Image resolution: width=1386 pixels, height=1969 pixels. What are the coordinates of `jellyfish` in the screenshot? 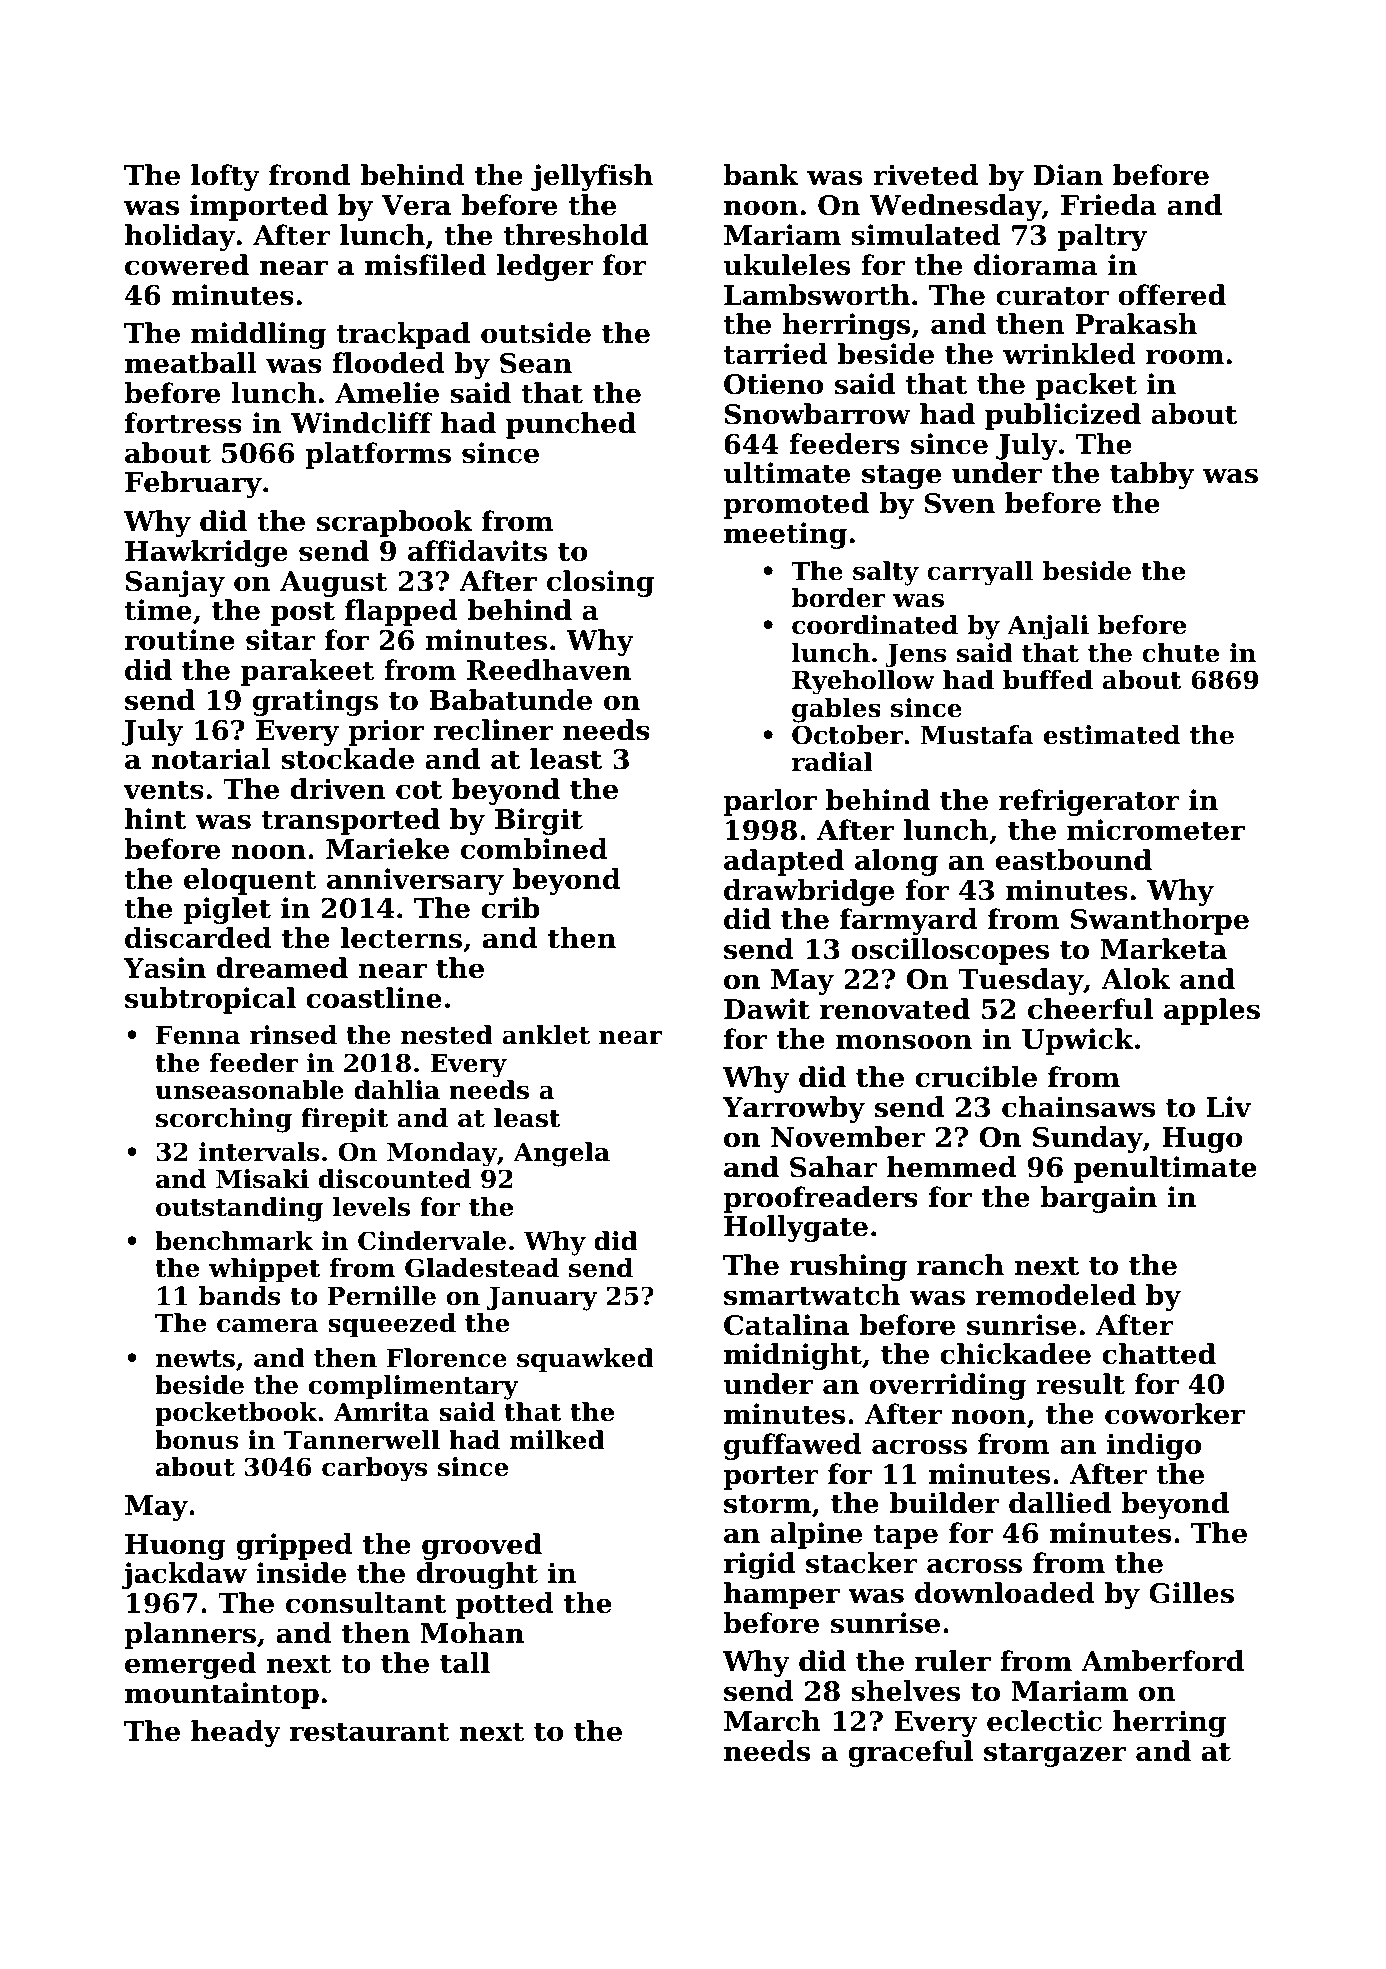 It's located at (592, 177).
